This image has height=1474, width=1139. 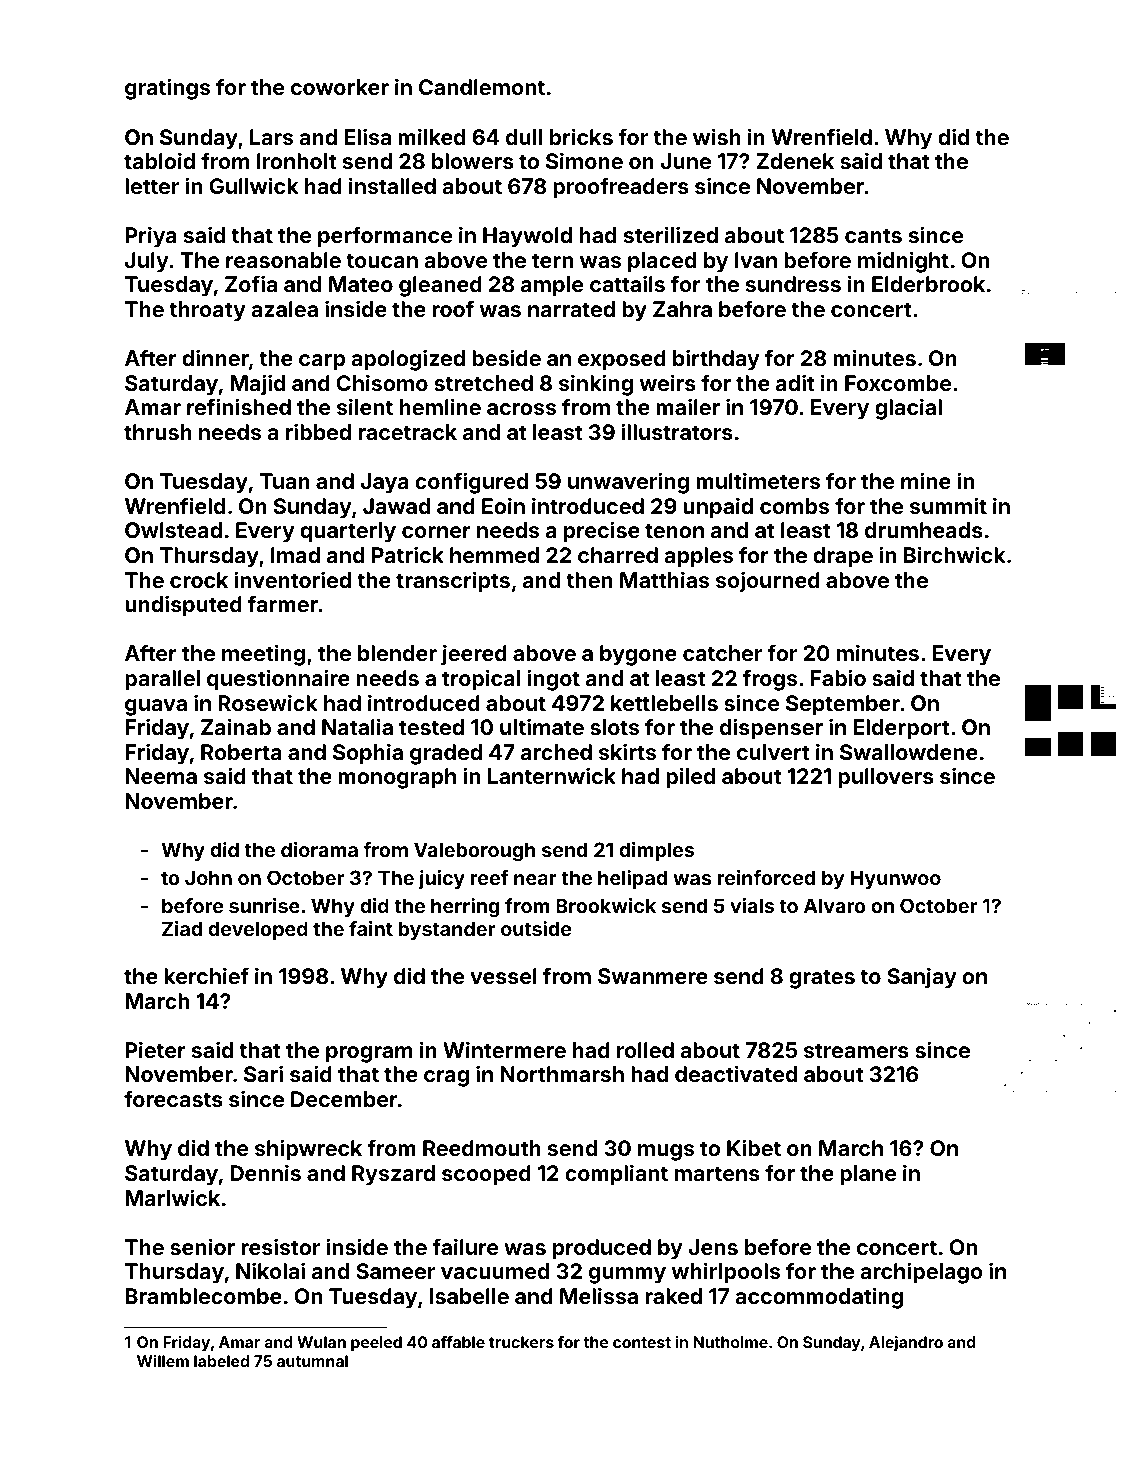 What do you see at coordinates (173, 1098) in the image?
I see `forecasts` at bounding box center [173, 1098].
